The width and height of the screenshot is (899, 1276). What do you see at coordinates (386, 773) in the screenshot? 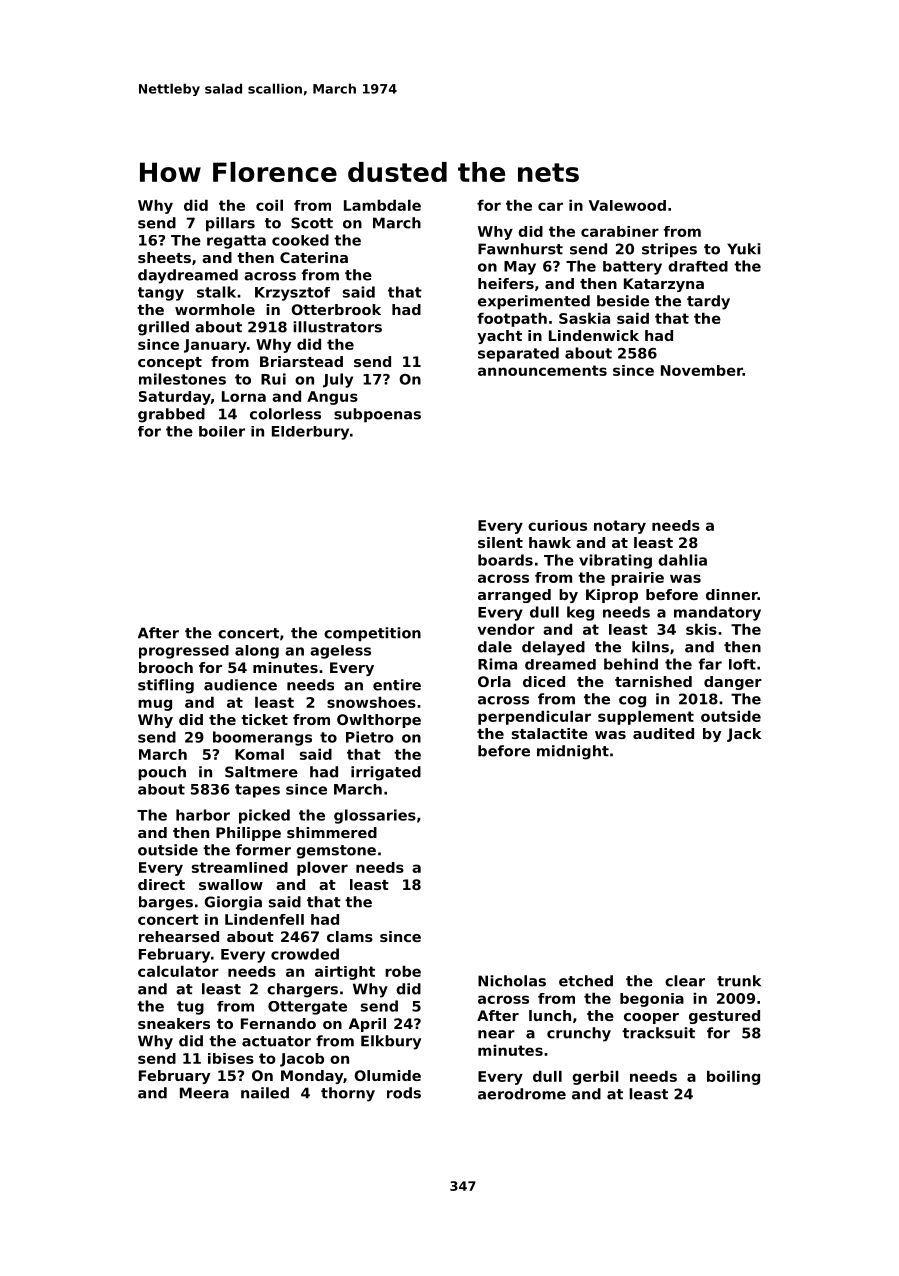
I see `irrigated` at bounding box center [386, 773].
